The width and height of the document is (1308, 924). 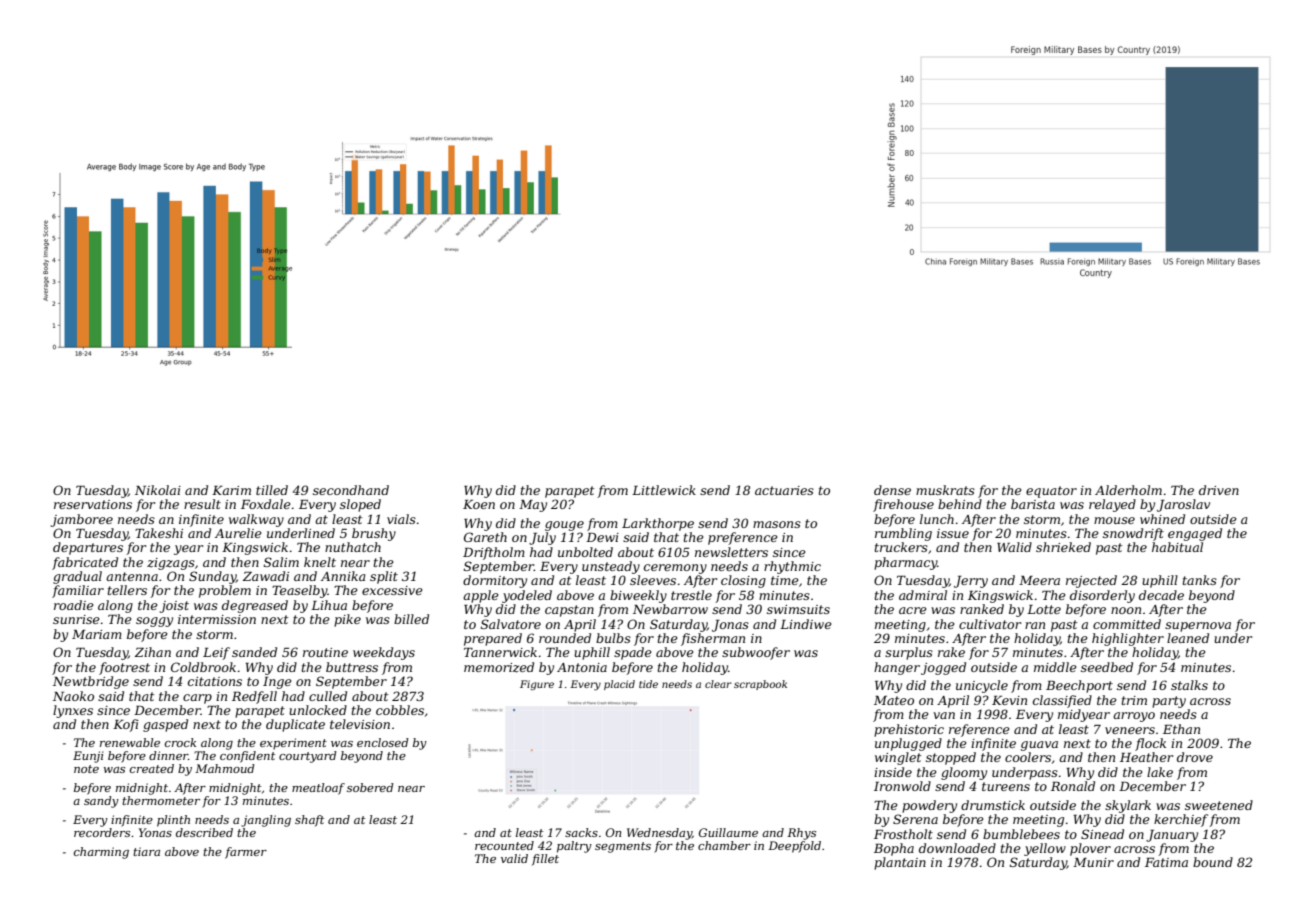 What do you see at coordinates (585, 552) in the document?
I see `unbolted` at bounding box center [585, 552].
